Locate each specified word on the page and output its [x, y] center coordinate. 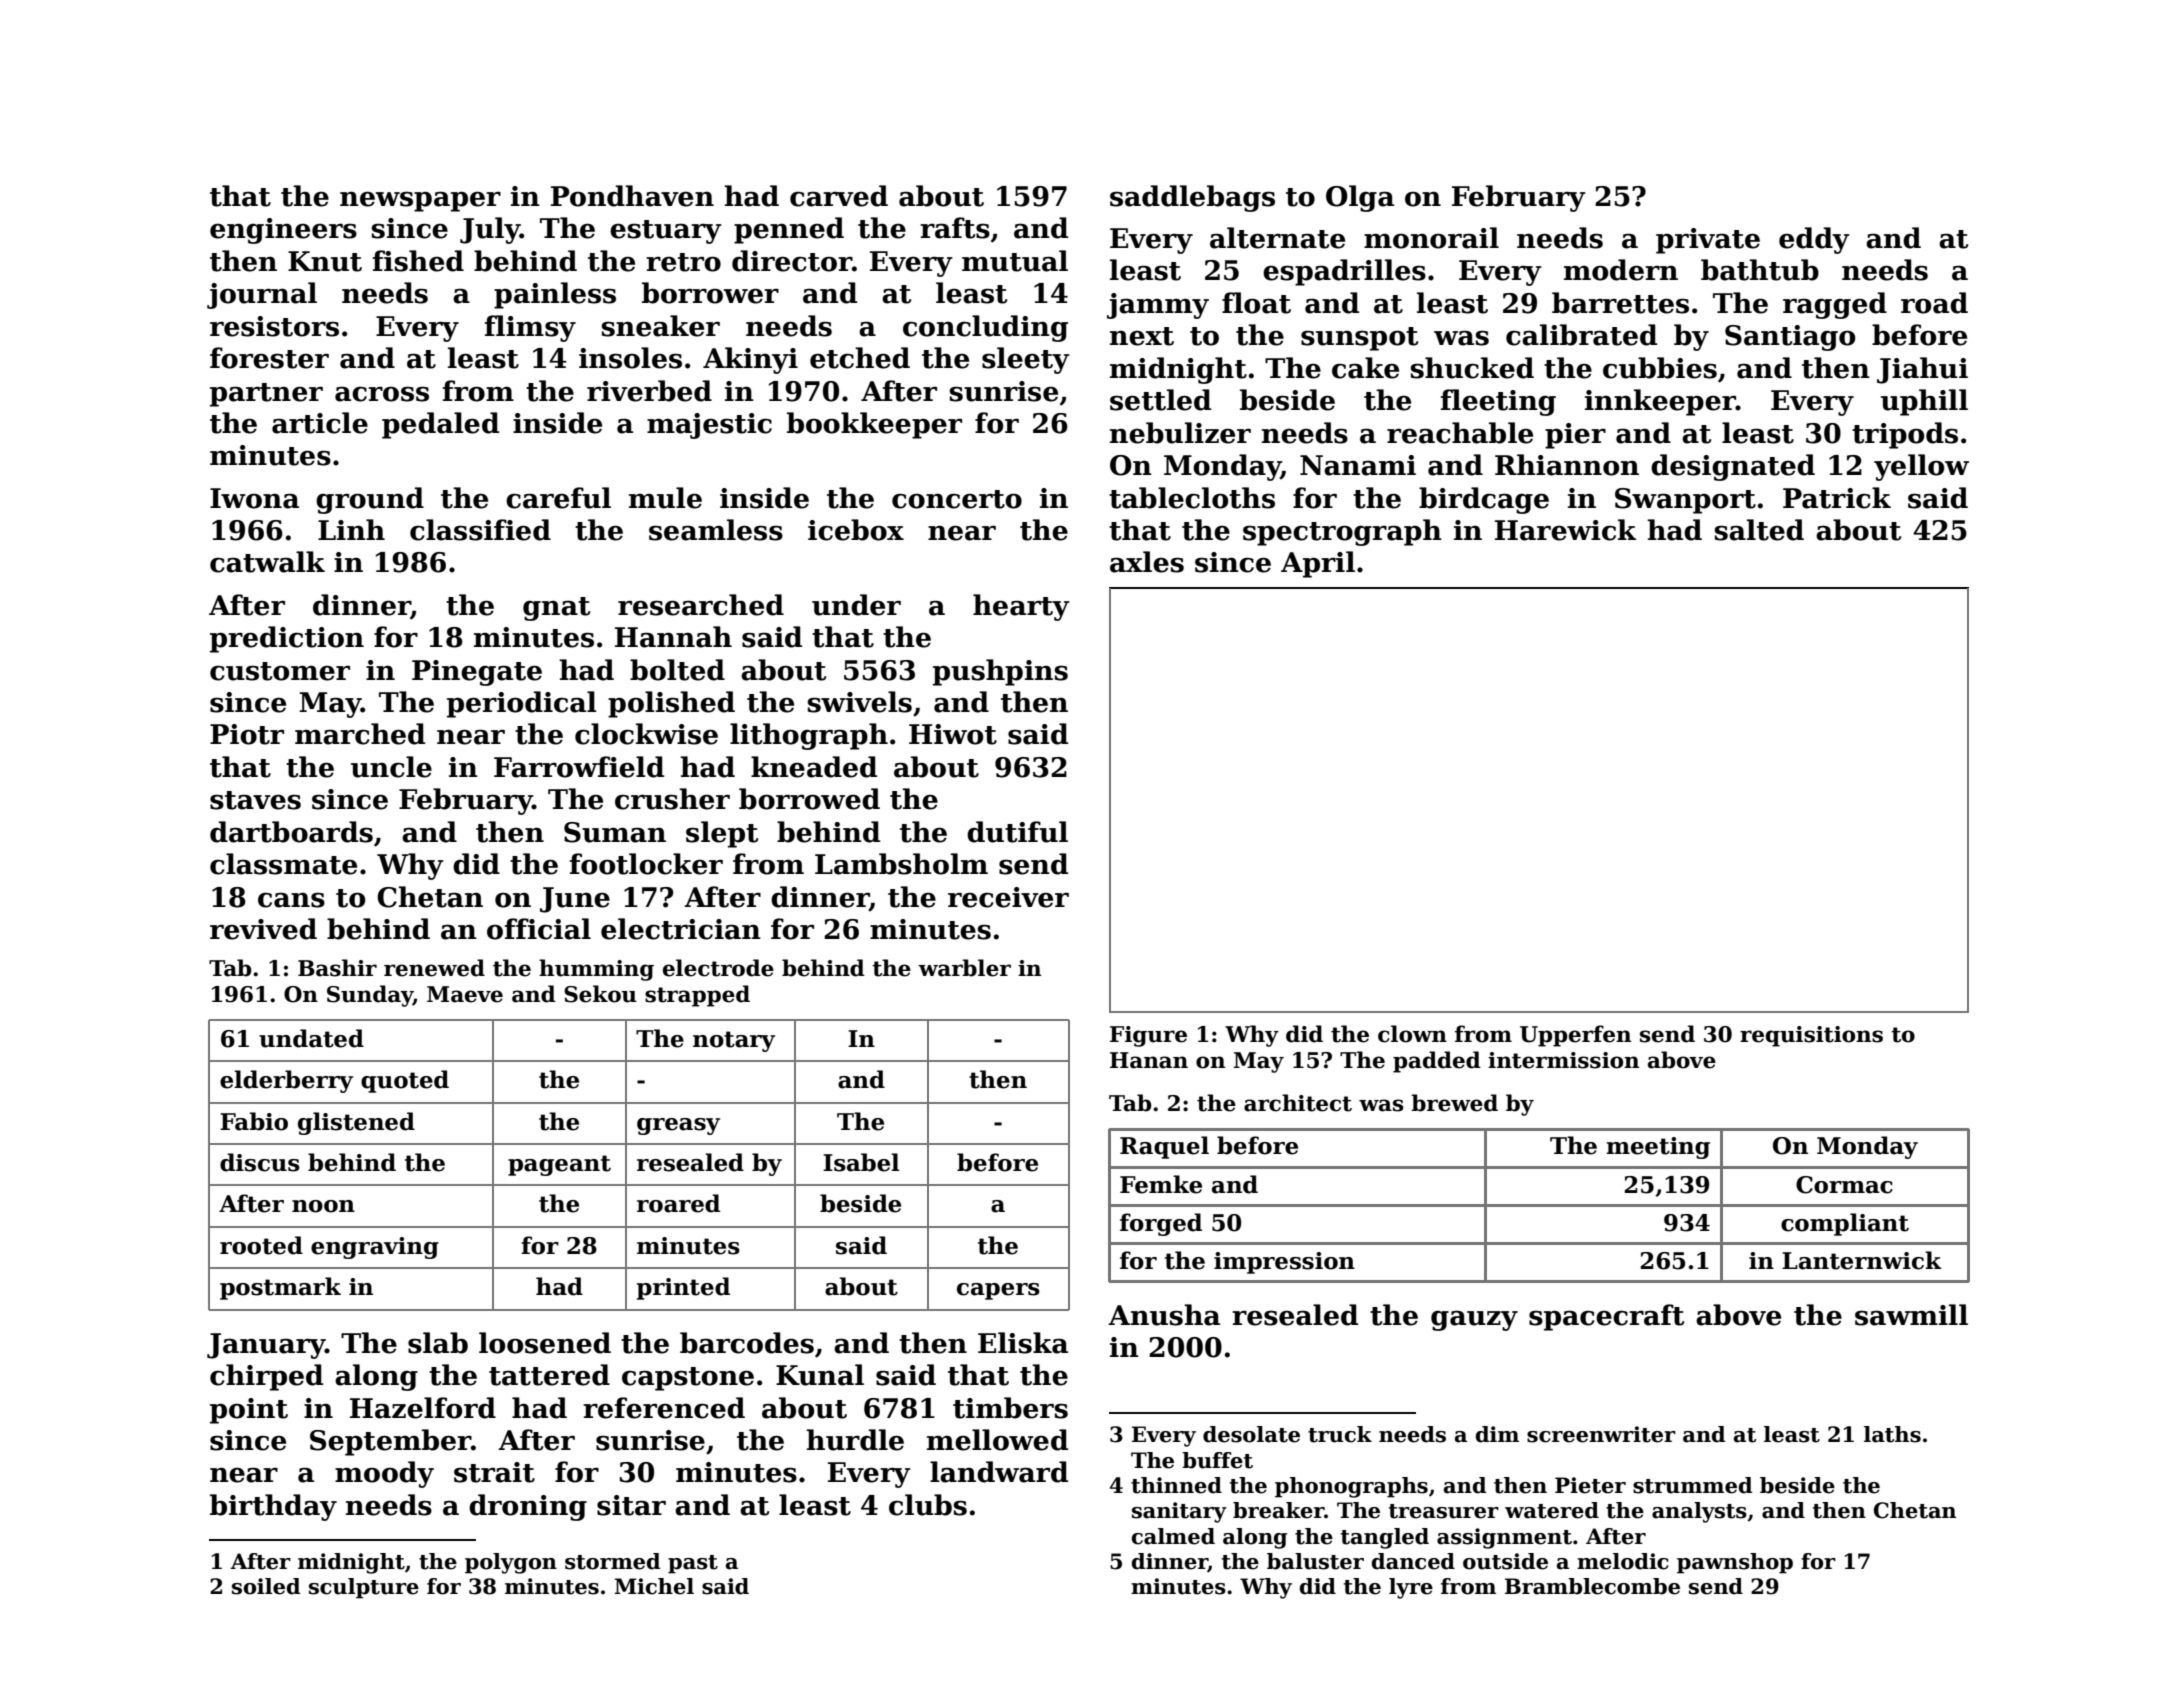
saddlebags [1192, 198]
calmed [1173, 1536]
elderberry [286, 1081]
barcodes [747, 1343]
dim [1497, 1434]
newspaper [420, 201]
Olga [1360, 198]
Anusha [1164, 1315]
